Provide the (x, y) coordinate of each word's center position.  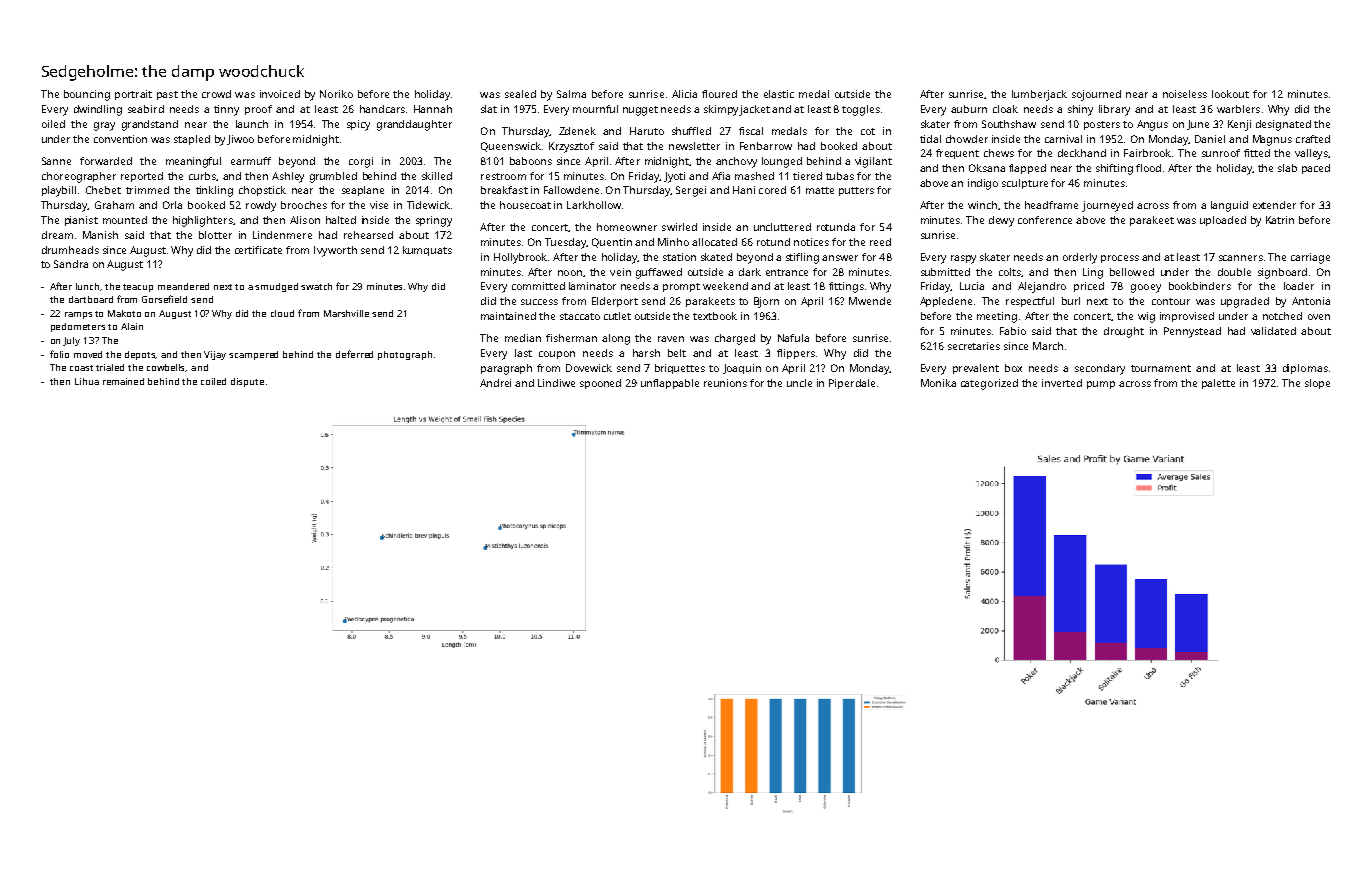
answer (840, 258)
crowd (216, 94)
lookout (1230, 94)
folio (59, 354)
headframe (1051, 205)
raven (671, 339)
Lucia (972, 286)
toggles (861, 110)
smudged (276, 287)
